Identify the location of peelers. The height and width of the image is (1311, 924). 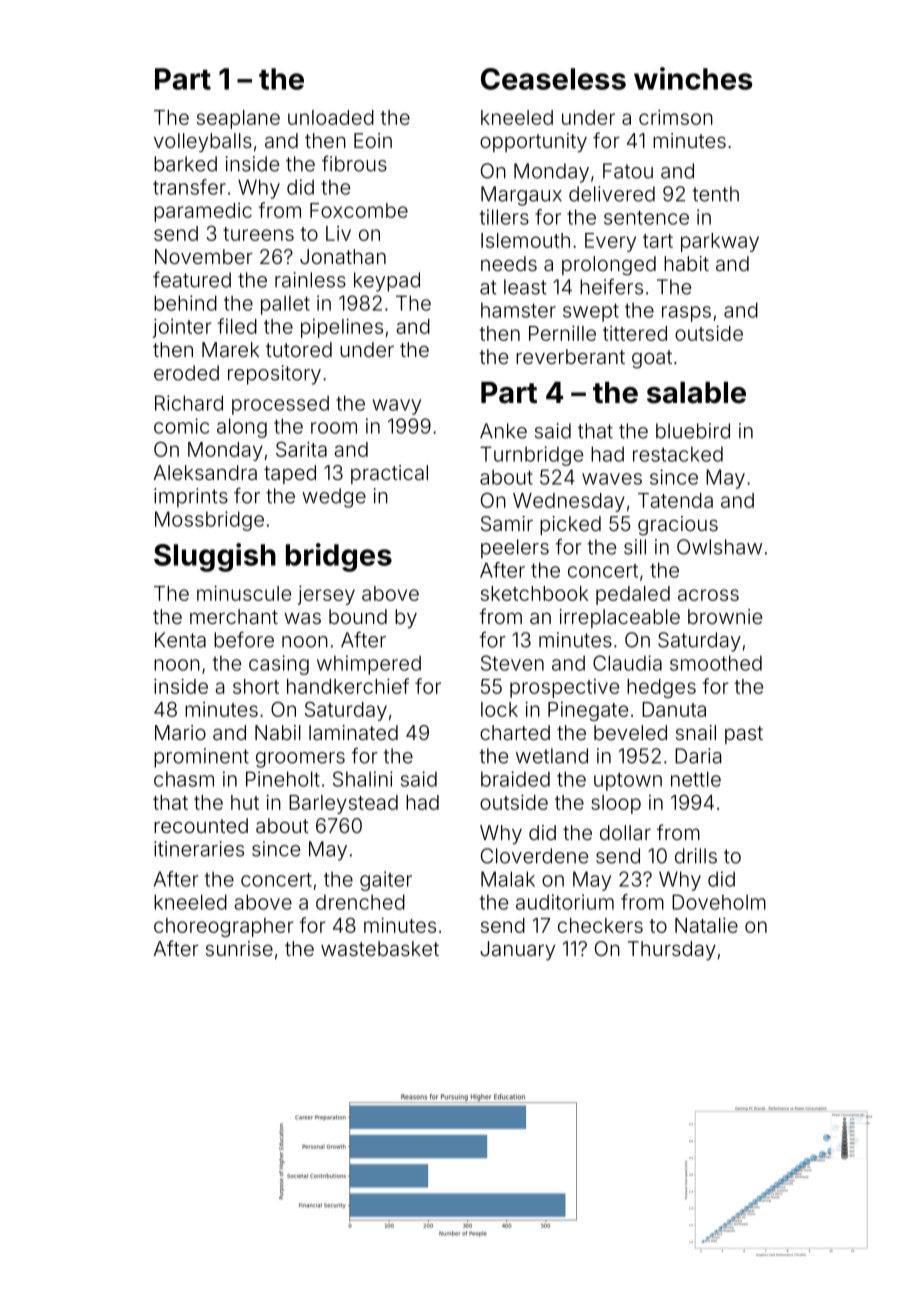
(515, 549).
